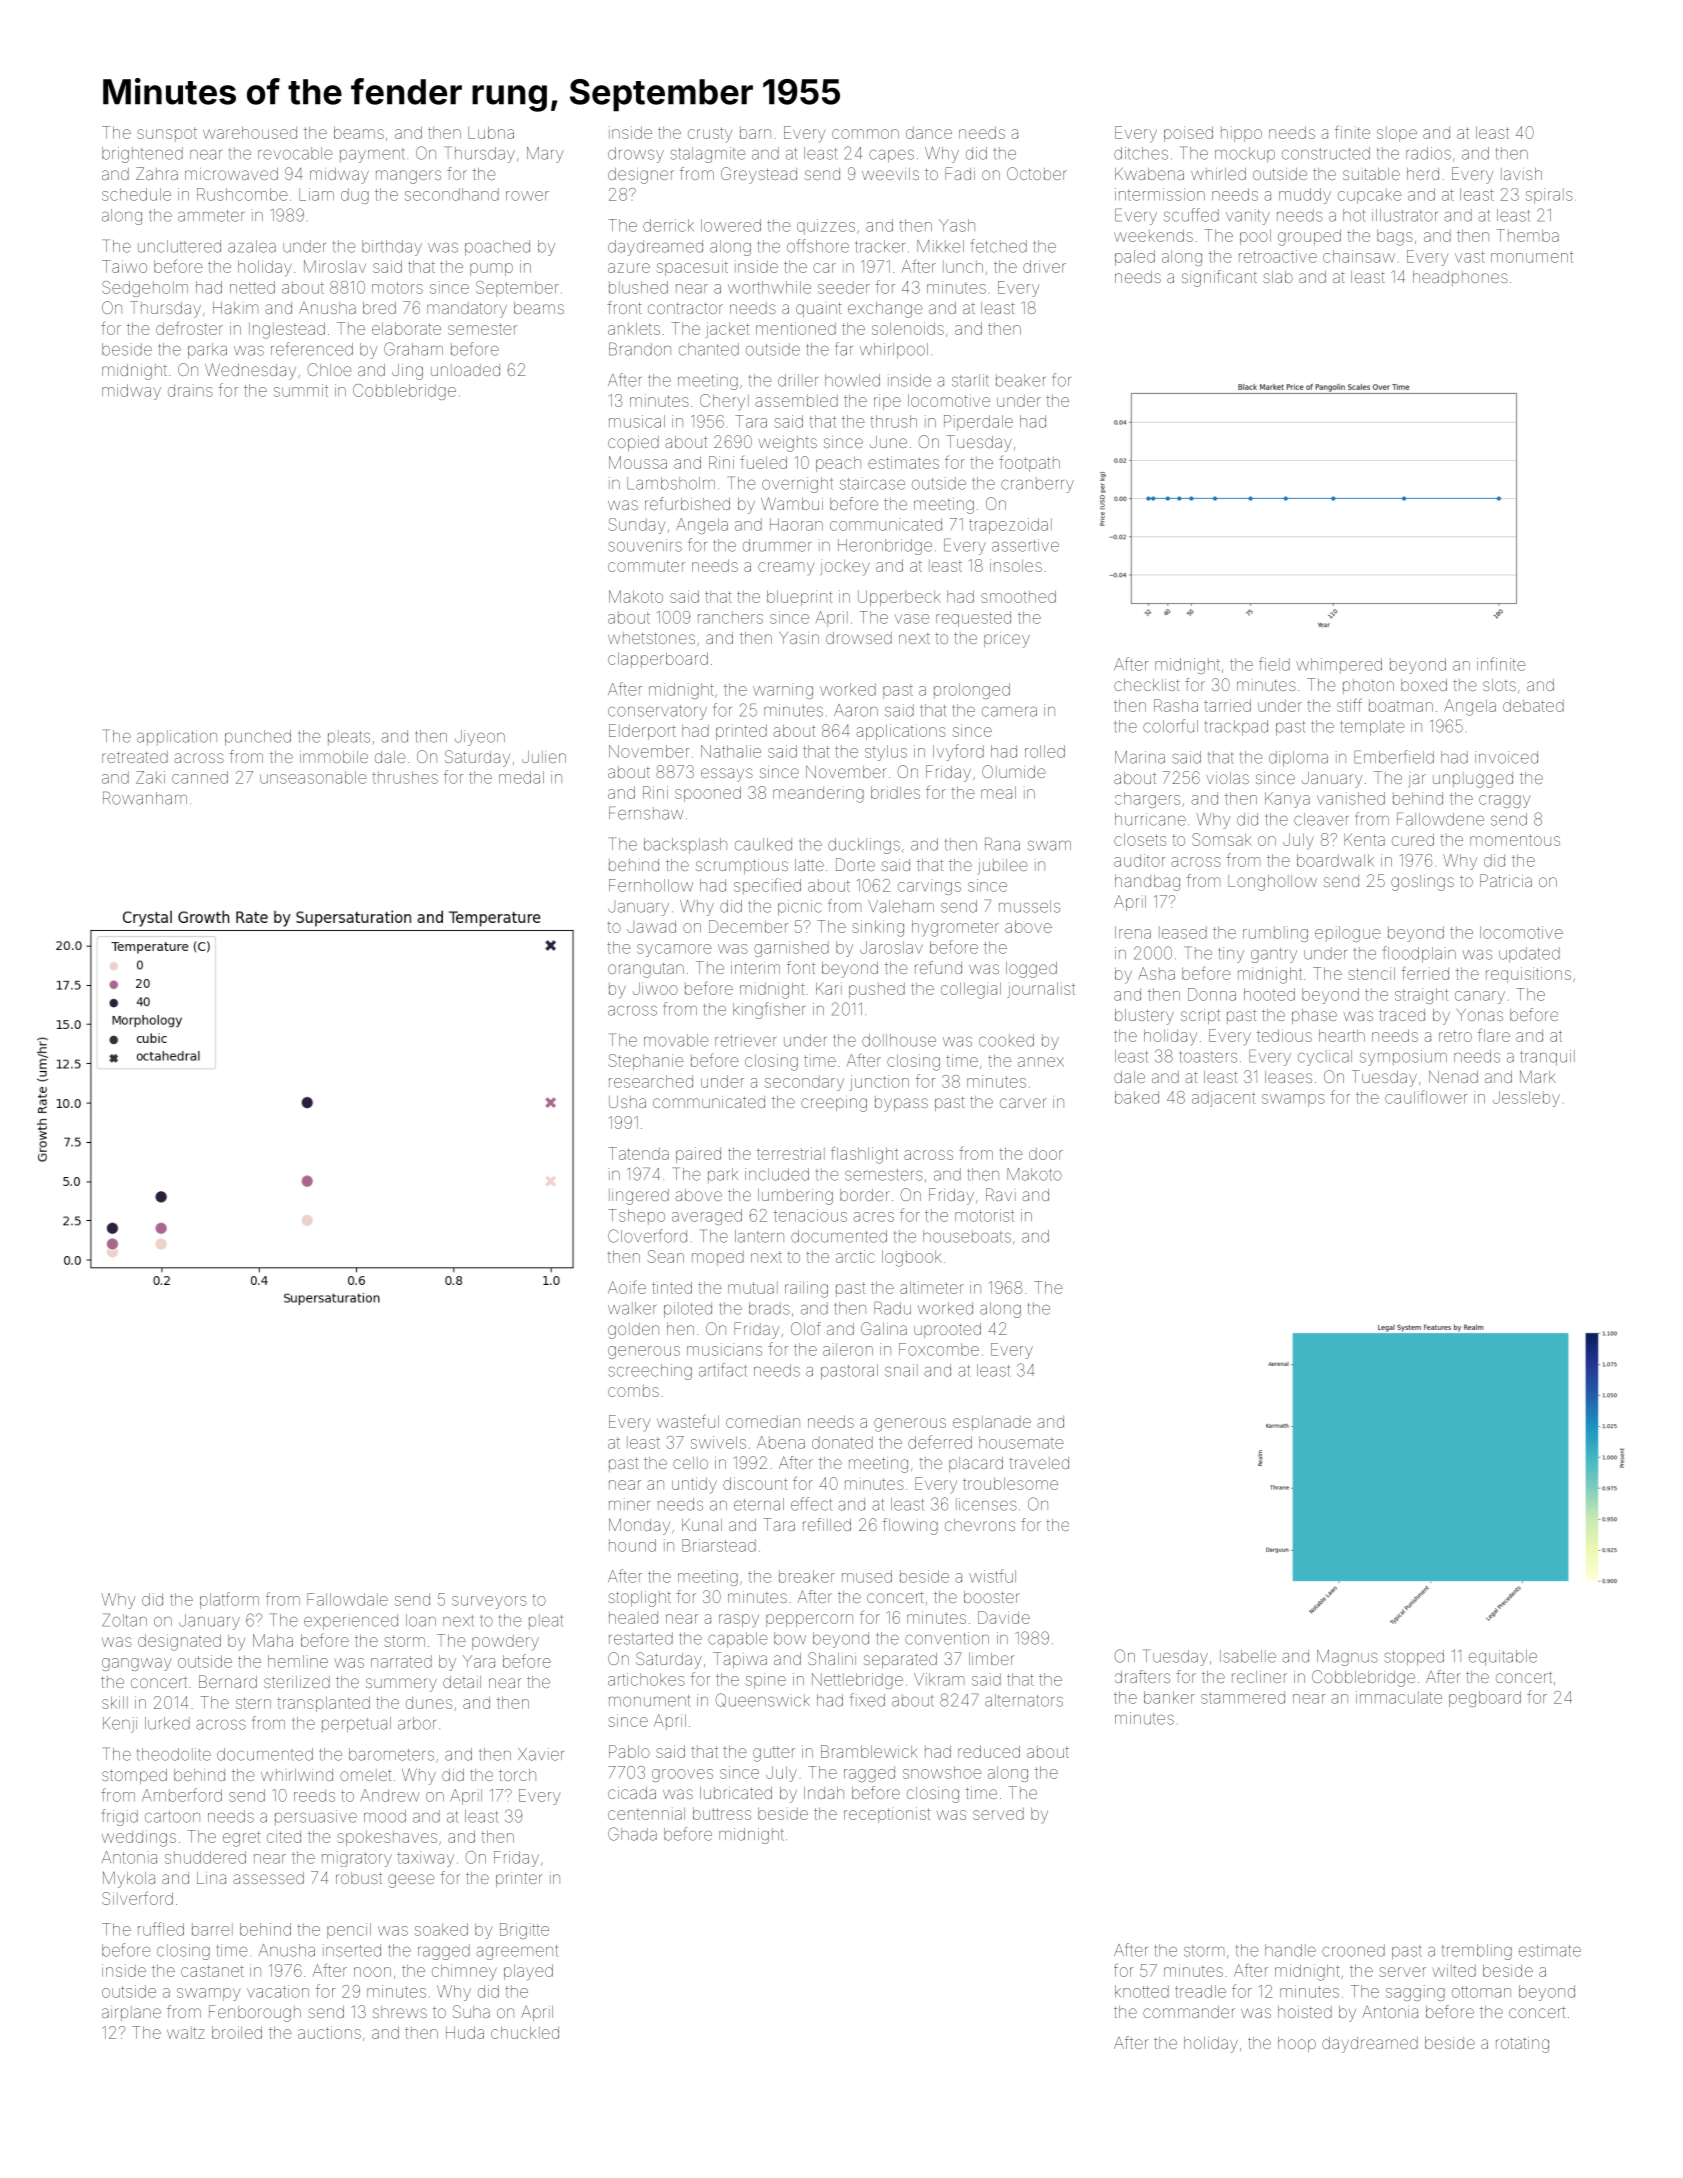  What do you see at coordinates (872, 483) in the screenshot?
I see `staircase` at bounding box center [872, 483].
